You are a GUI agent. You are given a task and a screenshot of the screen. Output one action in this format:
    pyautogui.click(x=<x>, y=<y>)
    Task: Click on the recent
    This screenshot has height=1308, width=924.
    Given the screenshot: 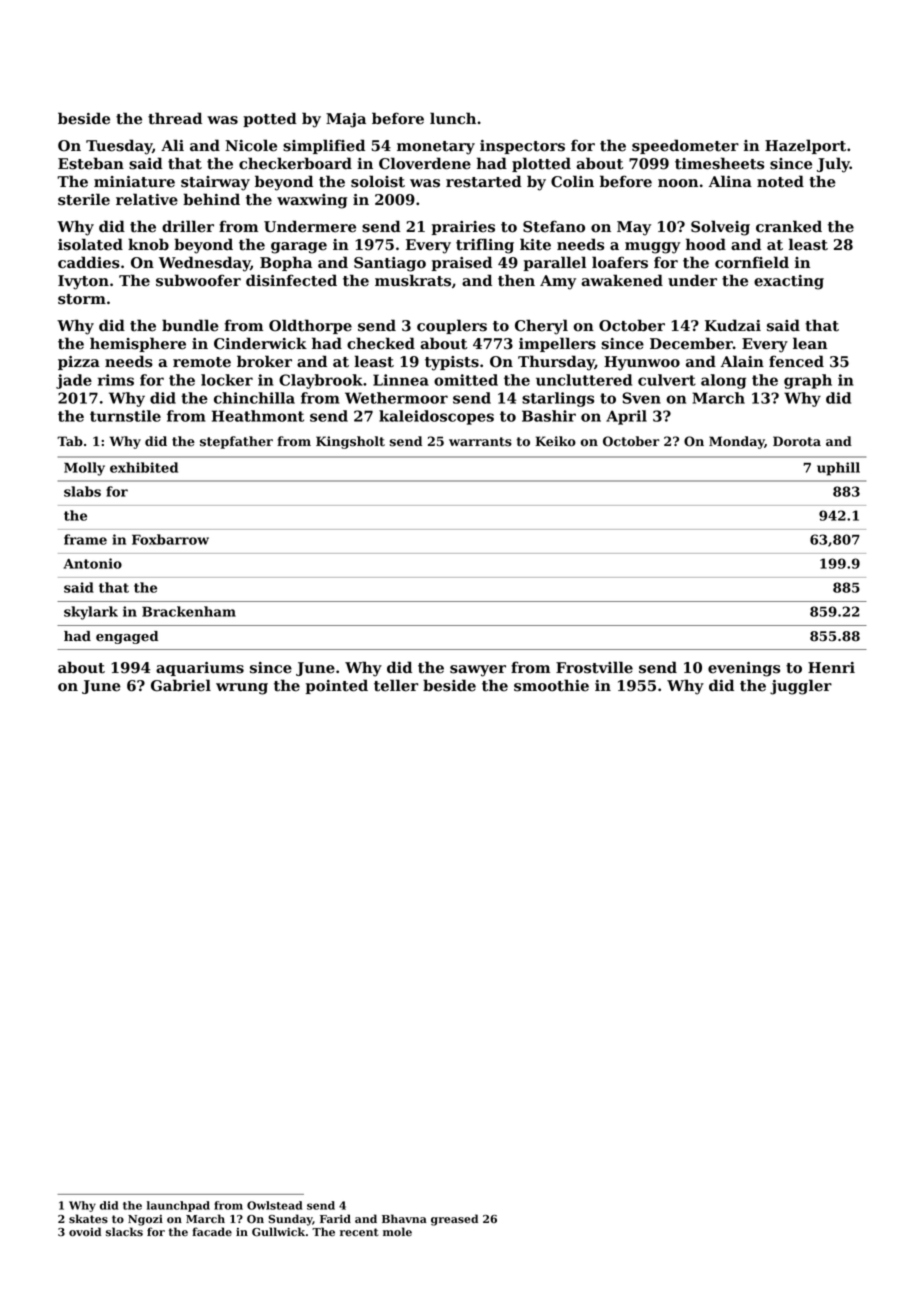 What is the action you would take?
    pyautogui.click(x=359, y=1232)
